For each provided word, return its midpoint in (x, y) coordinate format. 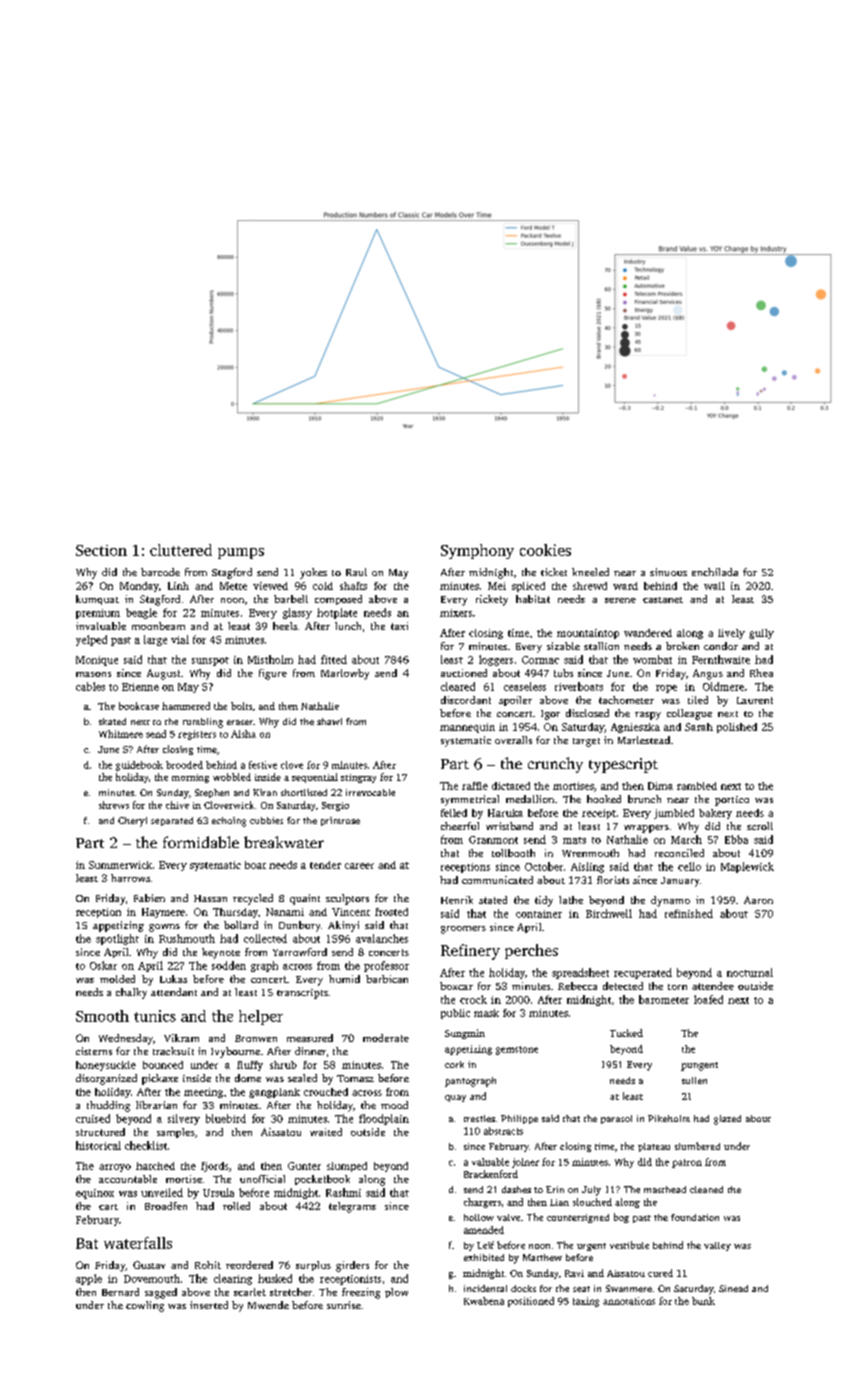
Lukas (173, 979)
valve (508, 1217)
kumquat (97, 600)
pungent (699, 1066)
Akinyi (343, 926)
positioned (531, 1302)
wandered (648, 633)
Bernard (120, 1292)
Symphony (477, 551)
